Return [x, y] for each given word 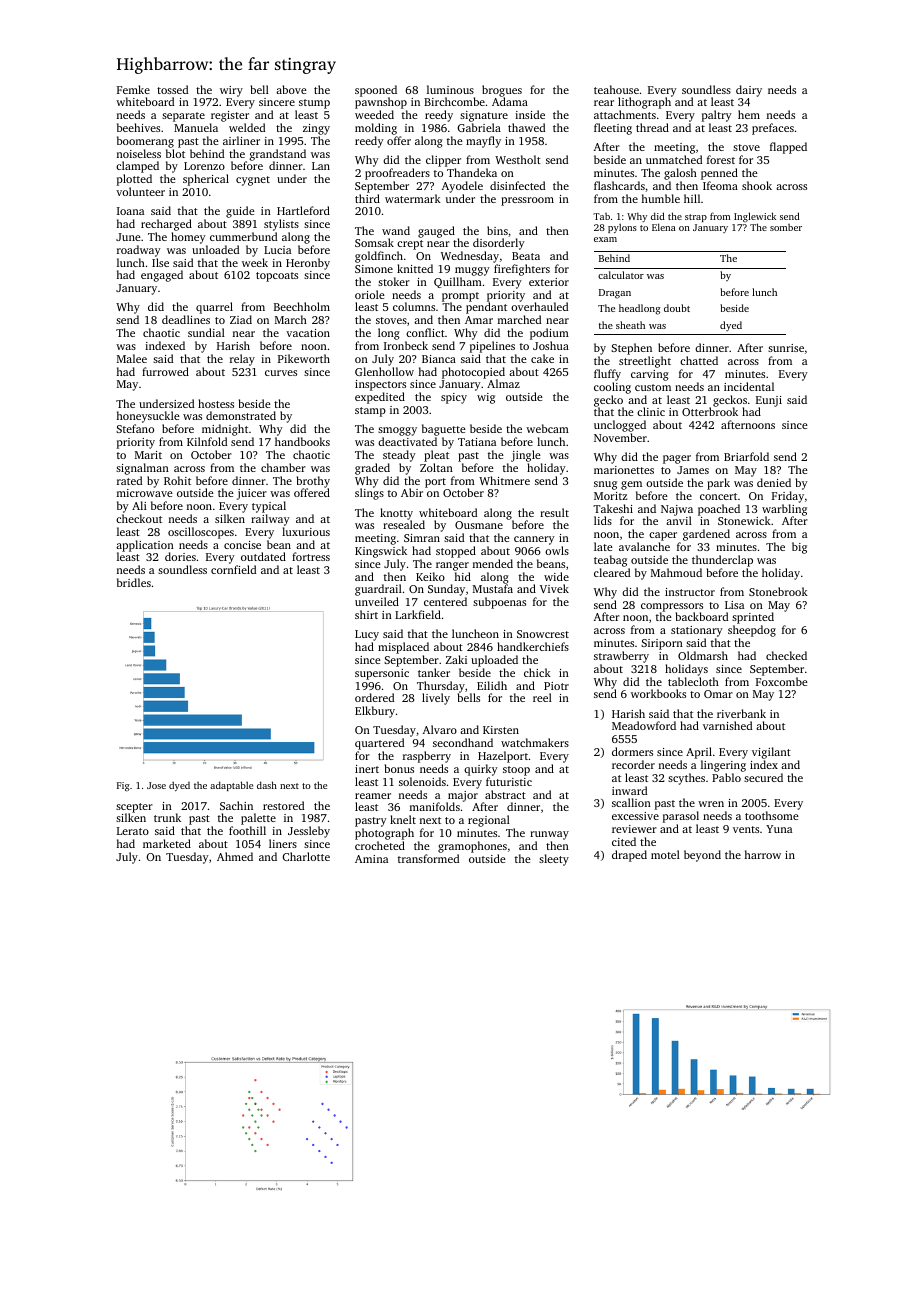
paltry [717, 116]
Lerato [133, 831]
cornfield [233, 569]
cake [542, 358]
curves [281, 373]
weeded [374, 114]
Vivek [554, 588]
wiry [231, 91]
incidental [749, 386]
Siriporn [662, 644]
